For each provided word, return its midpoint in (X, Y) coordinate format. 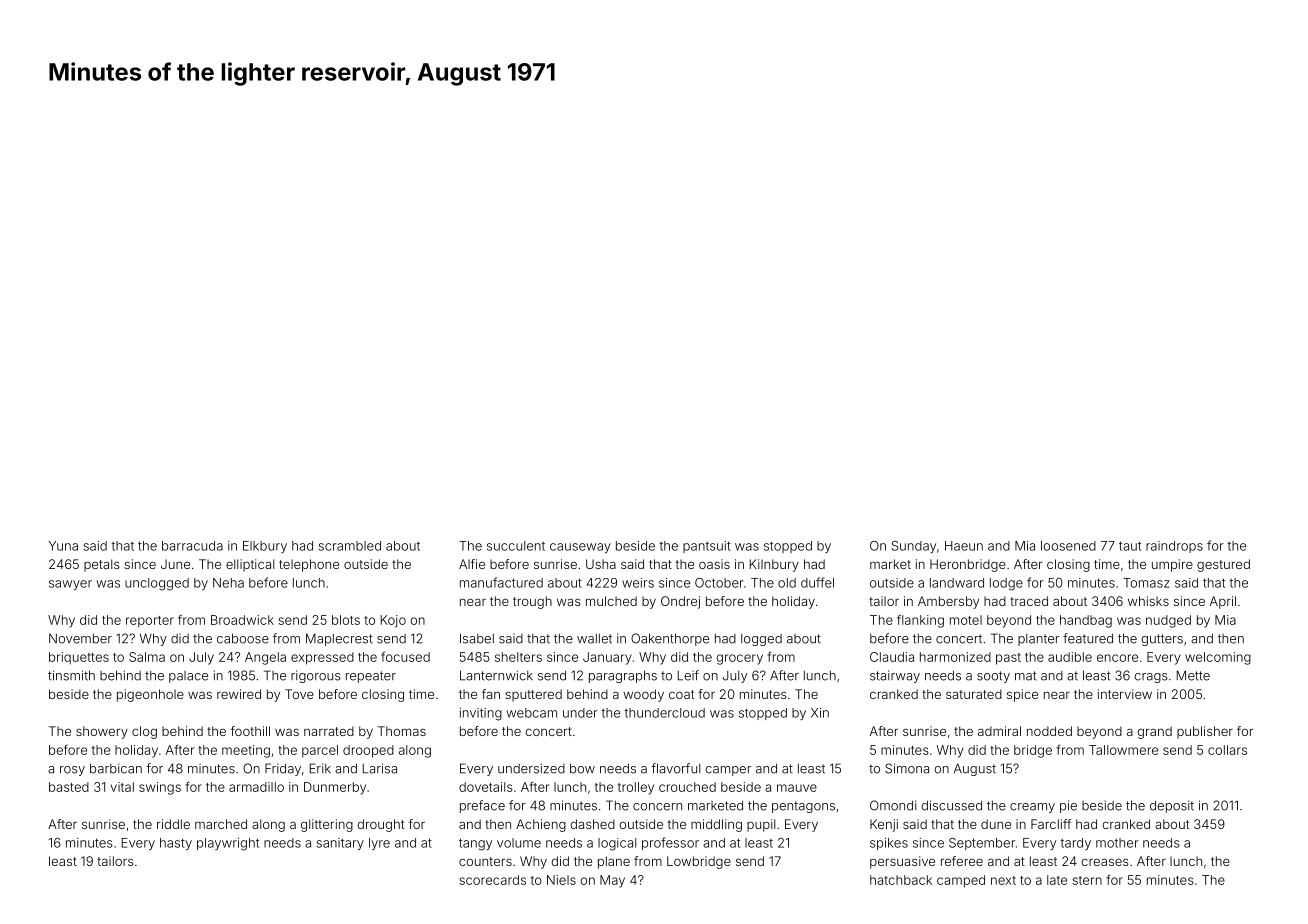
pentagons (803, 807)
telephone (309, 565)
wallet (594, 639)
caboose (243, 638)
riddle (173, 824)
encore (1117, 658)
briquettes (79, 658)
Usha (601, 564)
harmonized (955, 657)
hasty (176, 844)
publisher (1205, 732)
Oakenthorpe (670, 639)
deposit (1172, 806)
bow (582, 768)
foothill (250, 731)
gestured (1223, 565)
